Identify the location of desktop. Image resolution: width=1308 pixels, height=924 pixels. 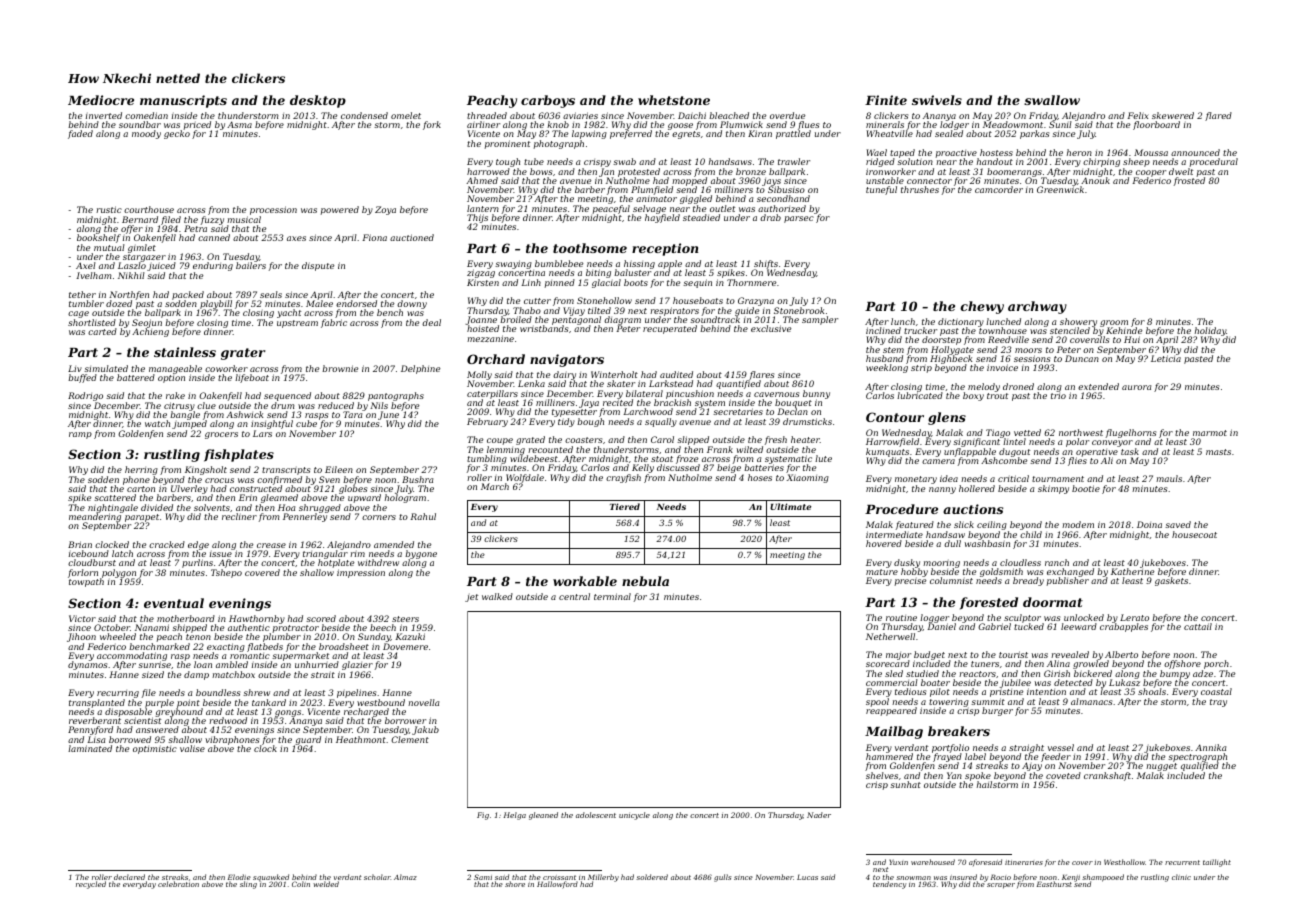
(318, 101).
